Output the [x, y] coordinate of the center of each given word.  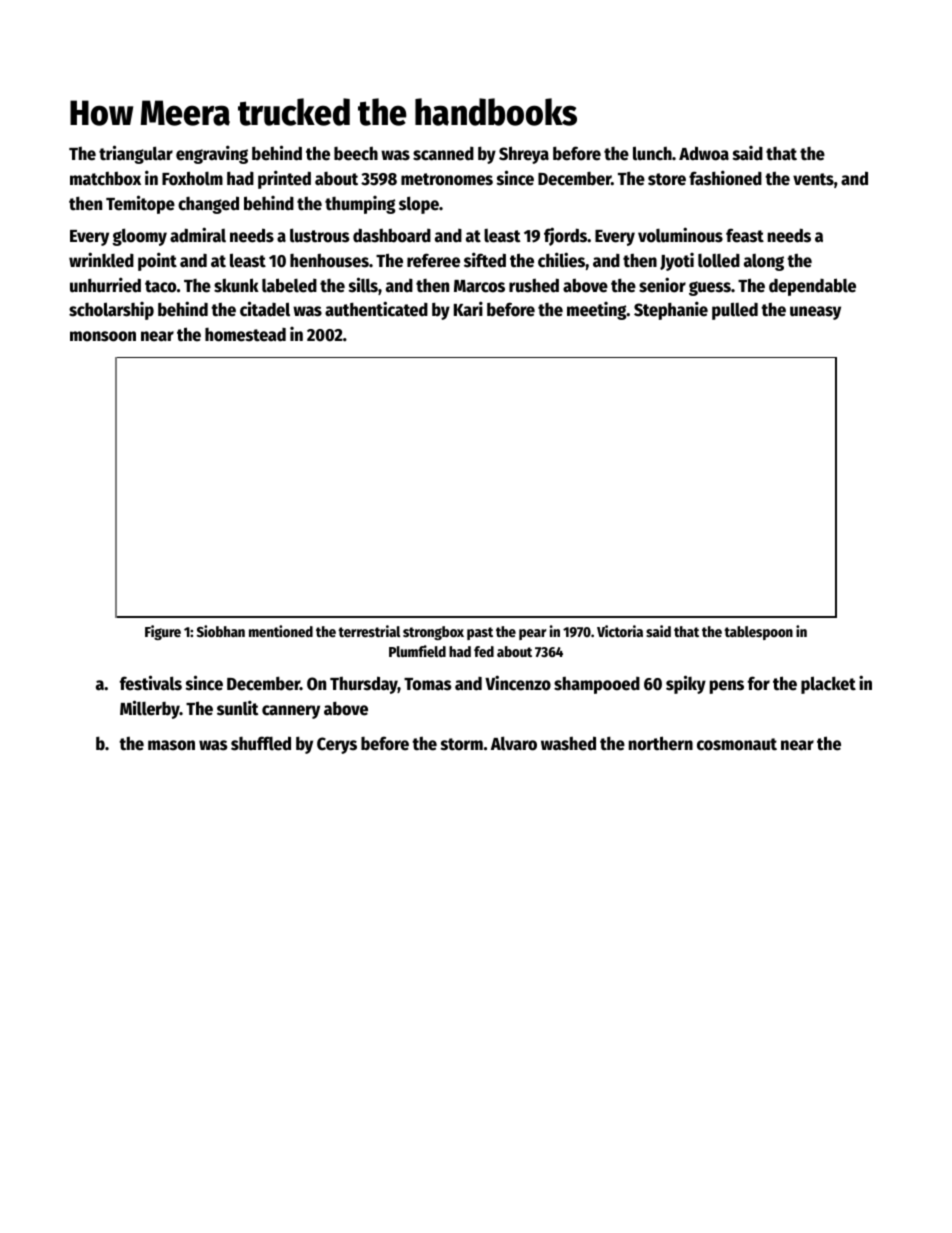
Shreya [524, 155]
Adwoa [704, 153]
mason [171, 745]
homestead [245, 335]
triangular [136, 154]
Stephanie [671, 310]
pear [533, 634]
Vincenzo [518, 683]
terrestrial [369, 631]
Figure [163, 632]
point [157, 261]
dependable [812, 287]
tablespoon [758, 633]
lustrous [319, 235]
